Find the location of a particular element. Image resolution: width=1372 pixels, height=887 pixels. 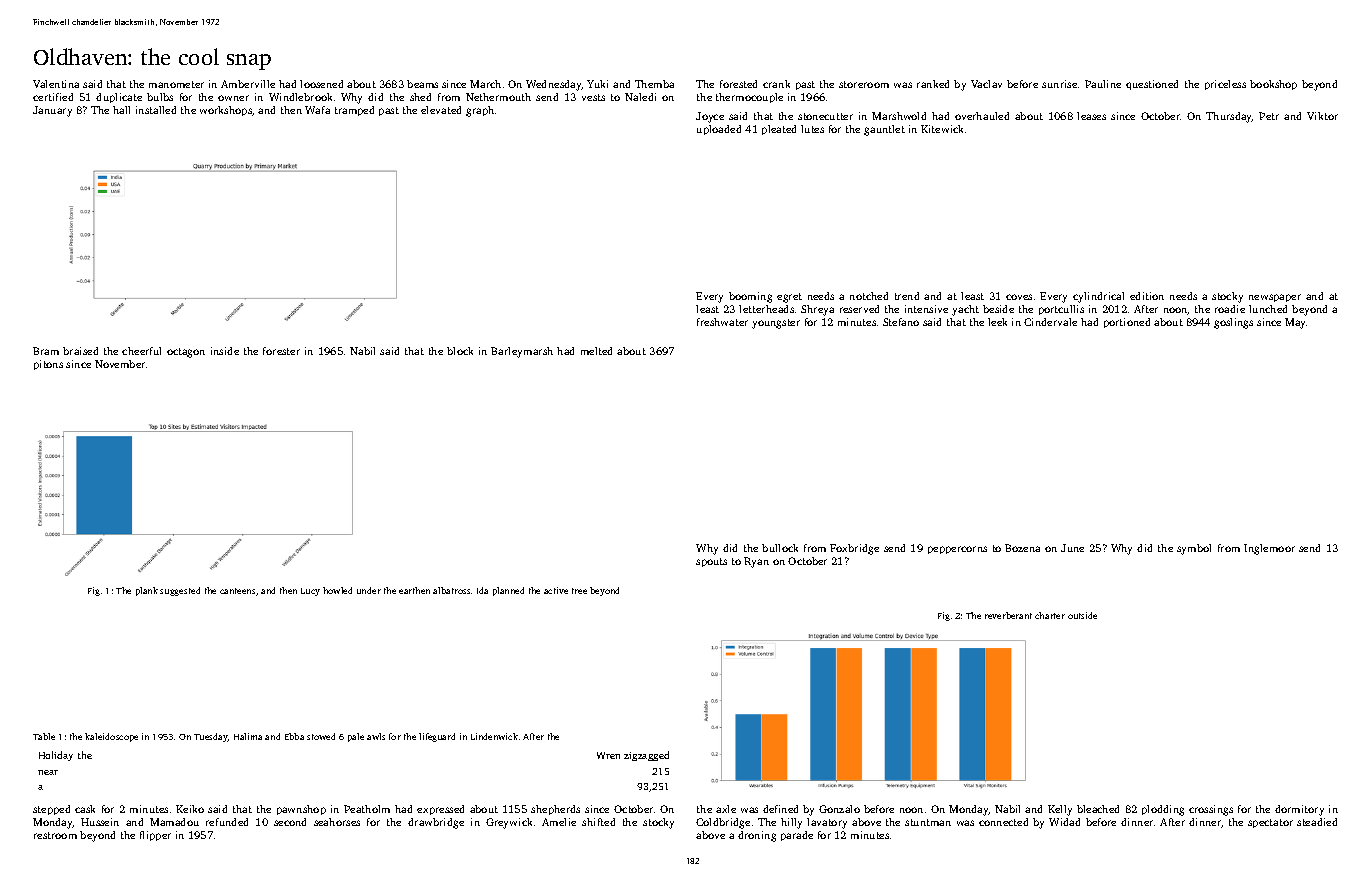

spectator is located at coordinates (1270, 823).
